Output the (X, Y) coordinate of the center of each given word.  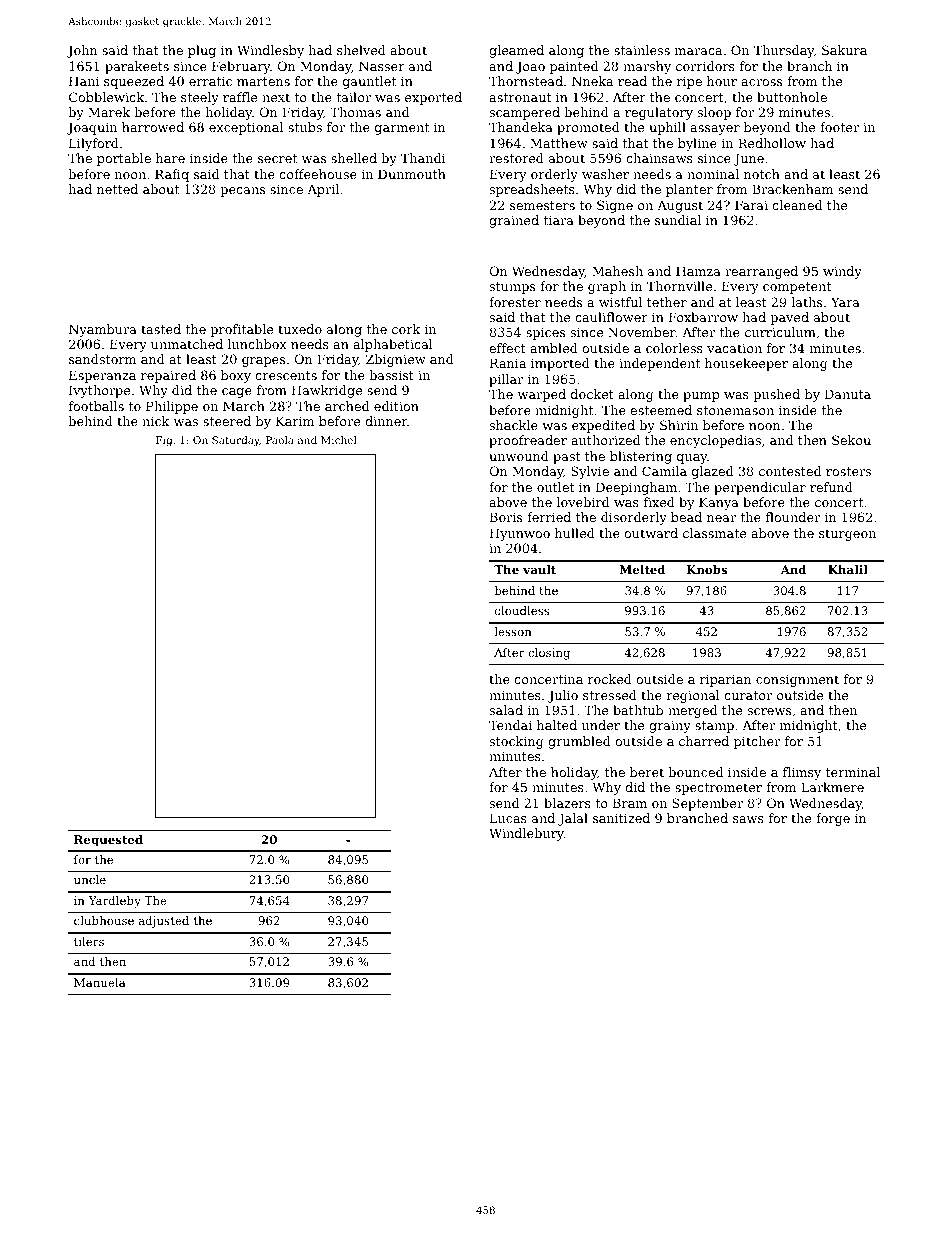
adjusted (164, 922)
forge (833, 819)
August (680, 206)
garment (402, 129)
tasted (161, 329)
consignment (797, 680)
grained (514, 221)
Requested (108, 841)
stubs (305, 127)
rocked (610, 679)
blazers (567, 803)
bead (686, 517)
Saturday (236, 441)
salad (506, 710)
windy (842, 272)
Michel (339, 440)
